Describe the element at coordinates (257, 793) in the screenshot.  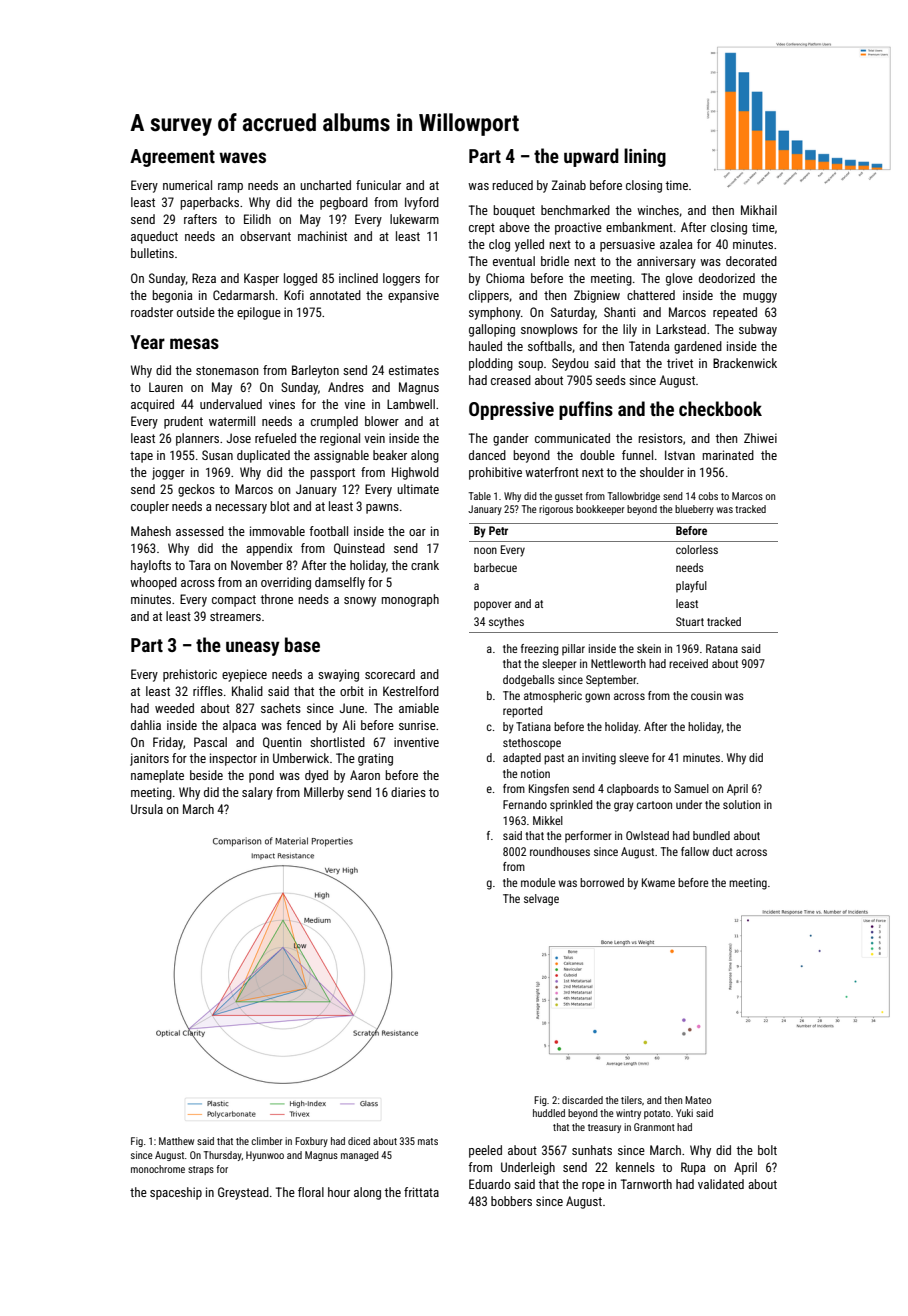
I see `salary` at that location.
